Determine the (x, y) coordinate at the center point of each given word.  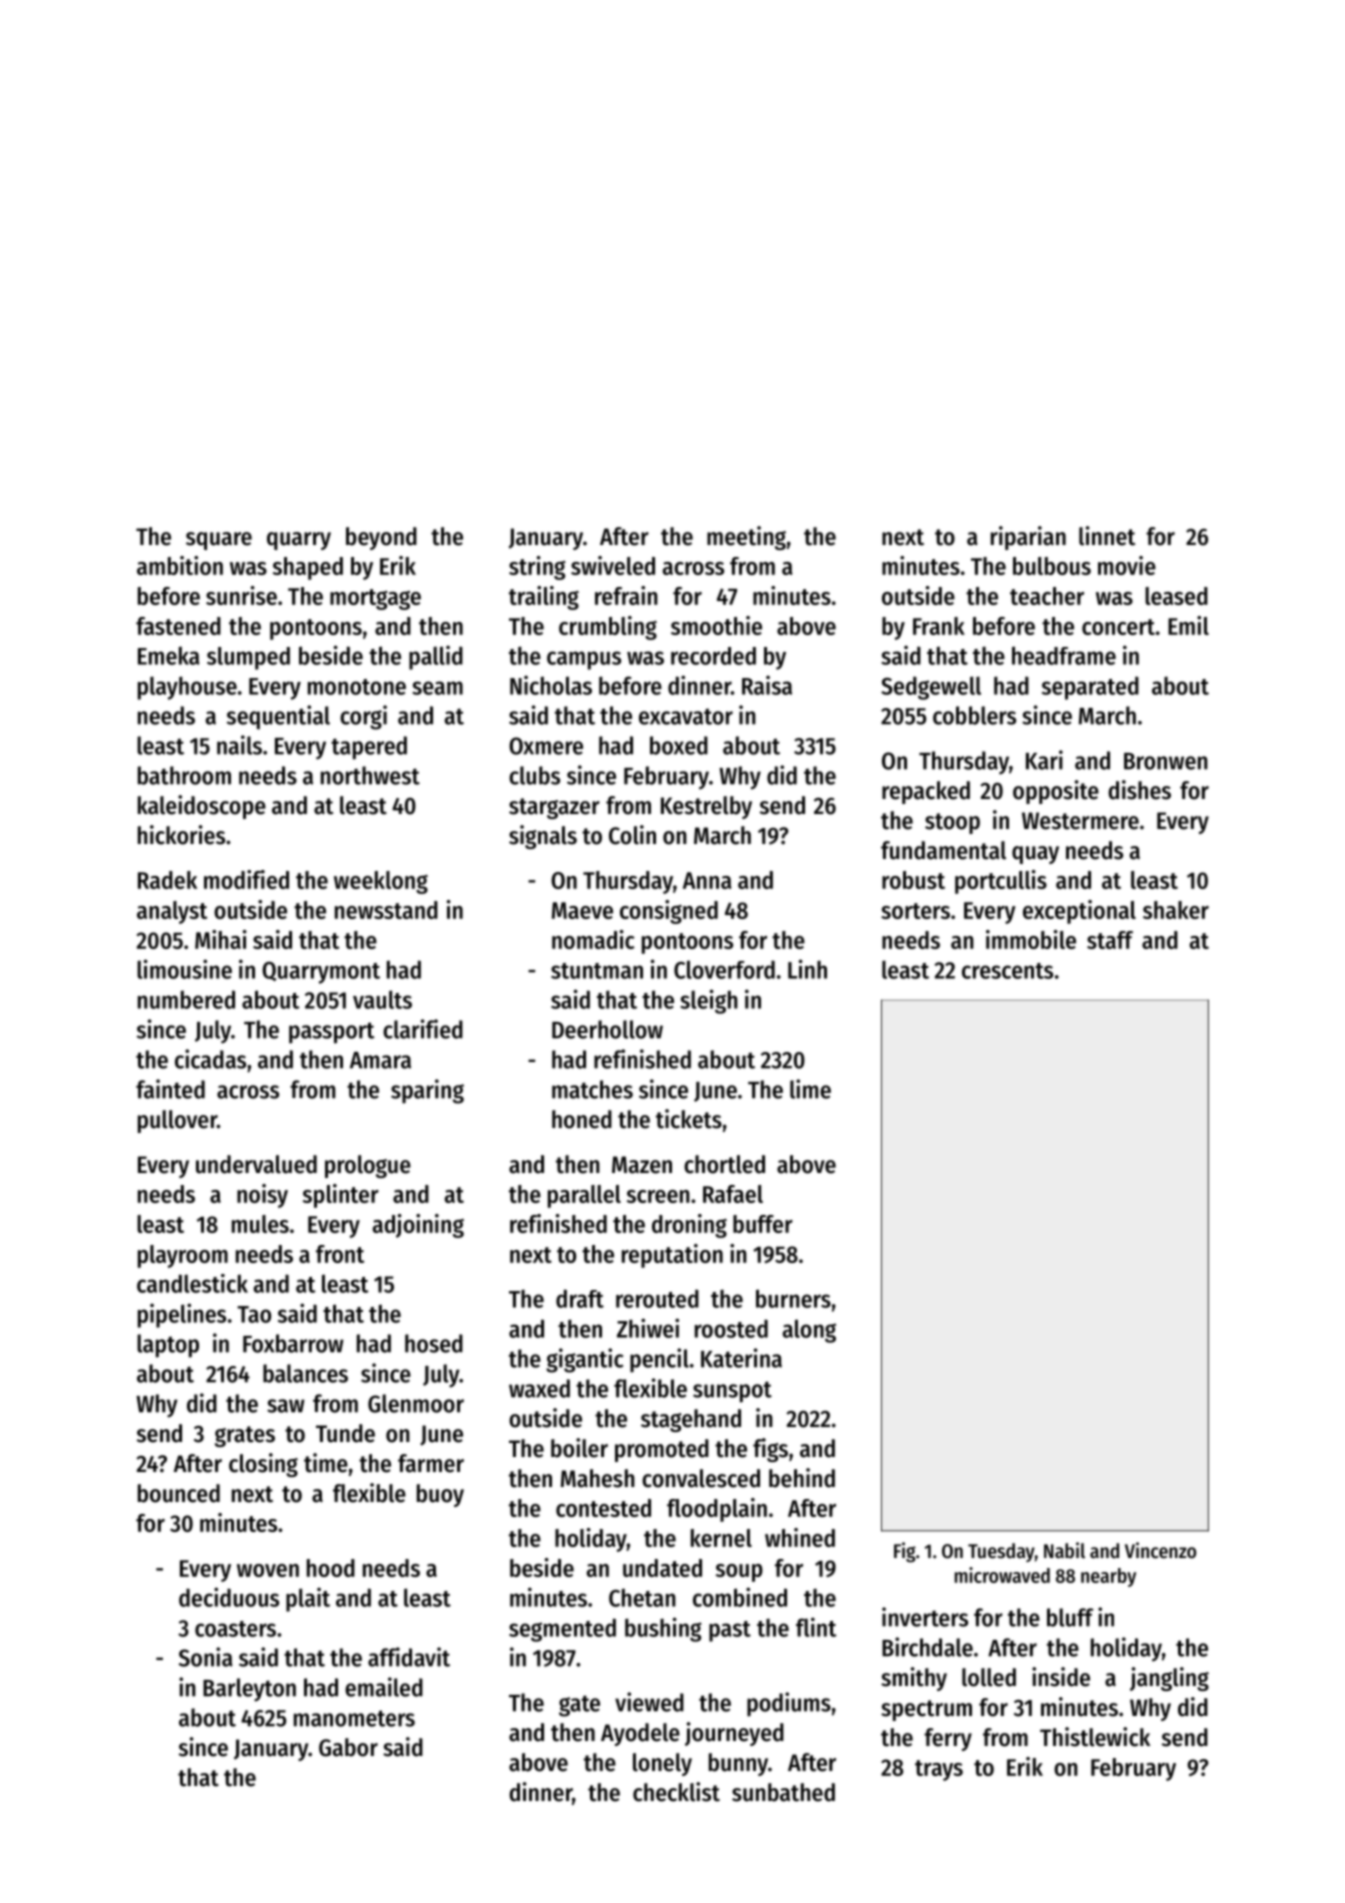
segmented (562, 1630)
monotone (357, 687)
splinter (341, 1196)
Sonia (205, 1657)
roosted (731, 1328)
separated (1090, 688)
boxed (679, 745)
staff (1110, 940)
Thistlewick (1095, 1737)
